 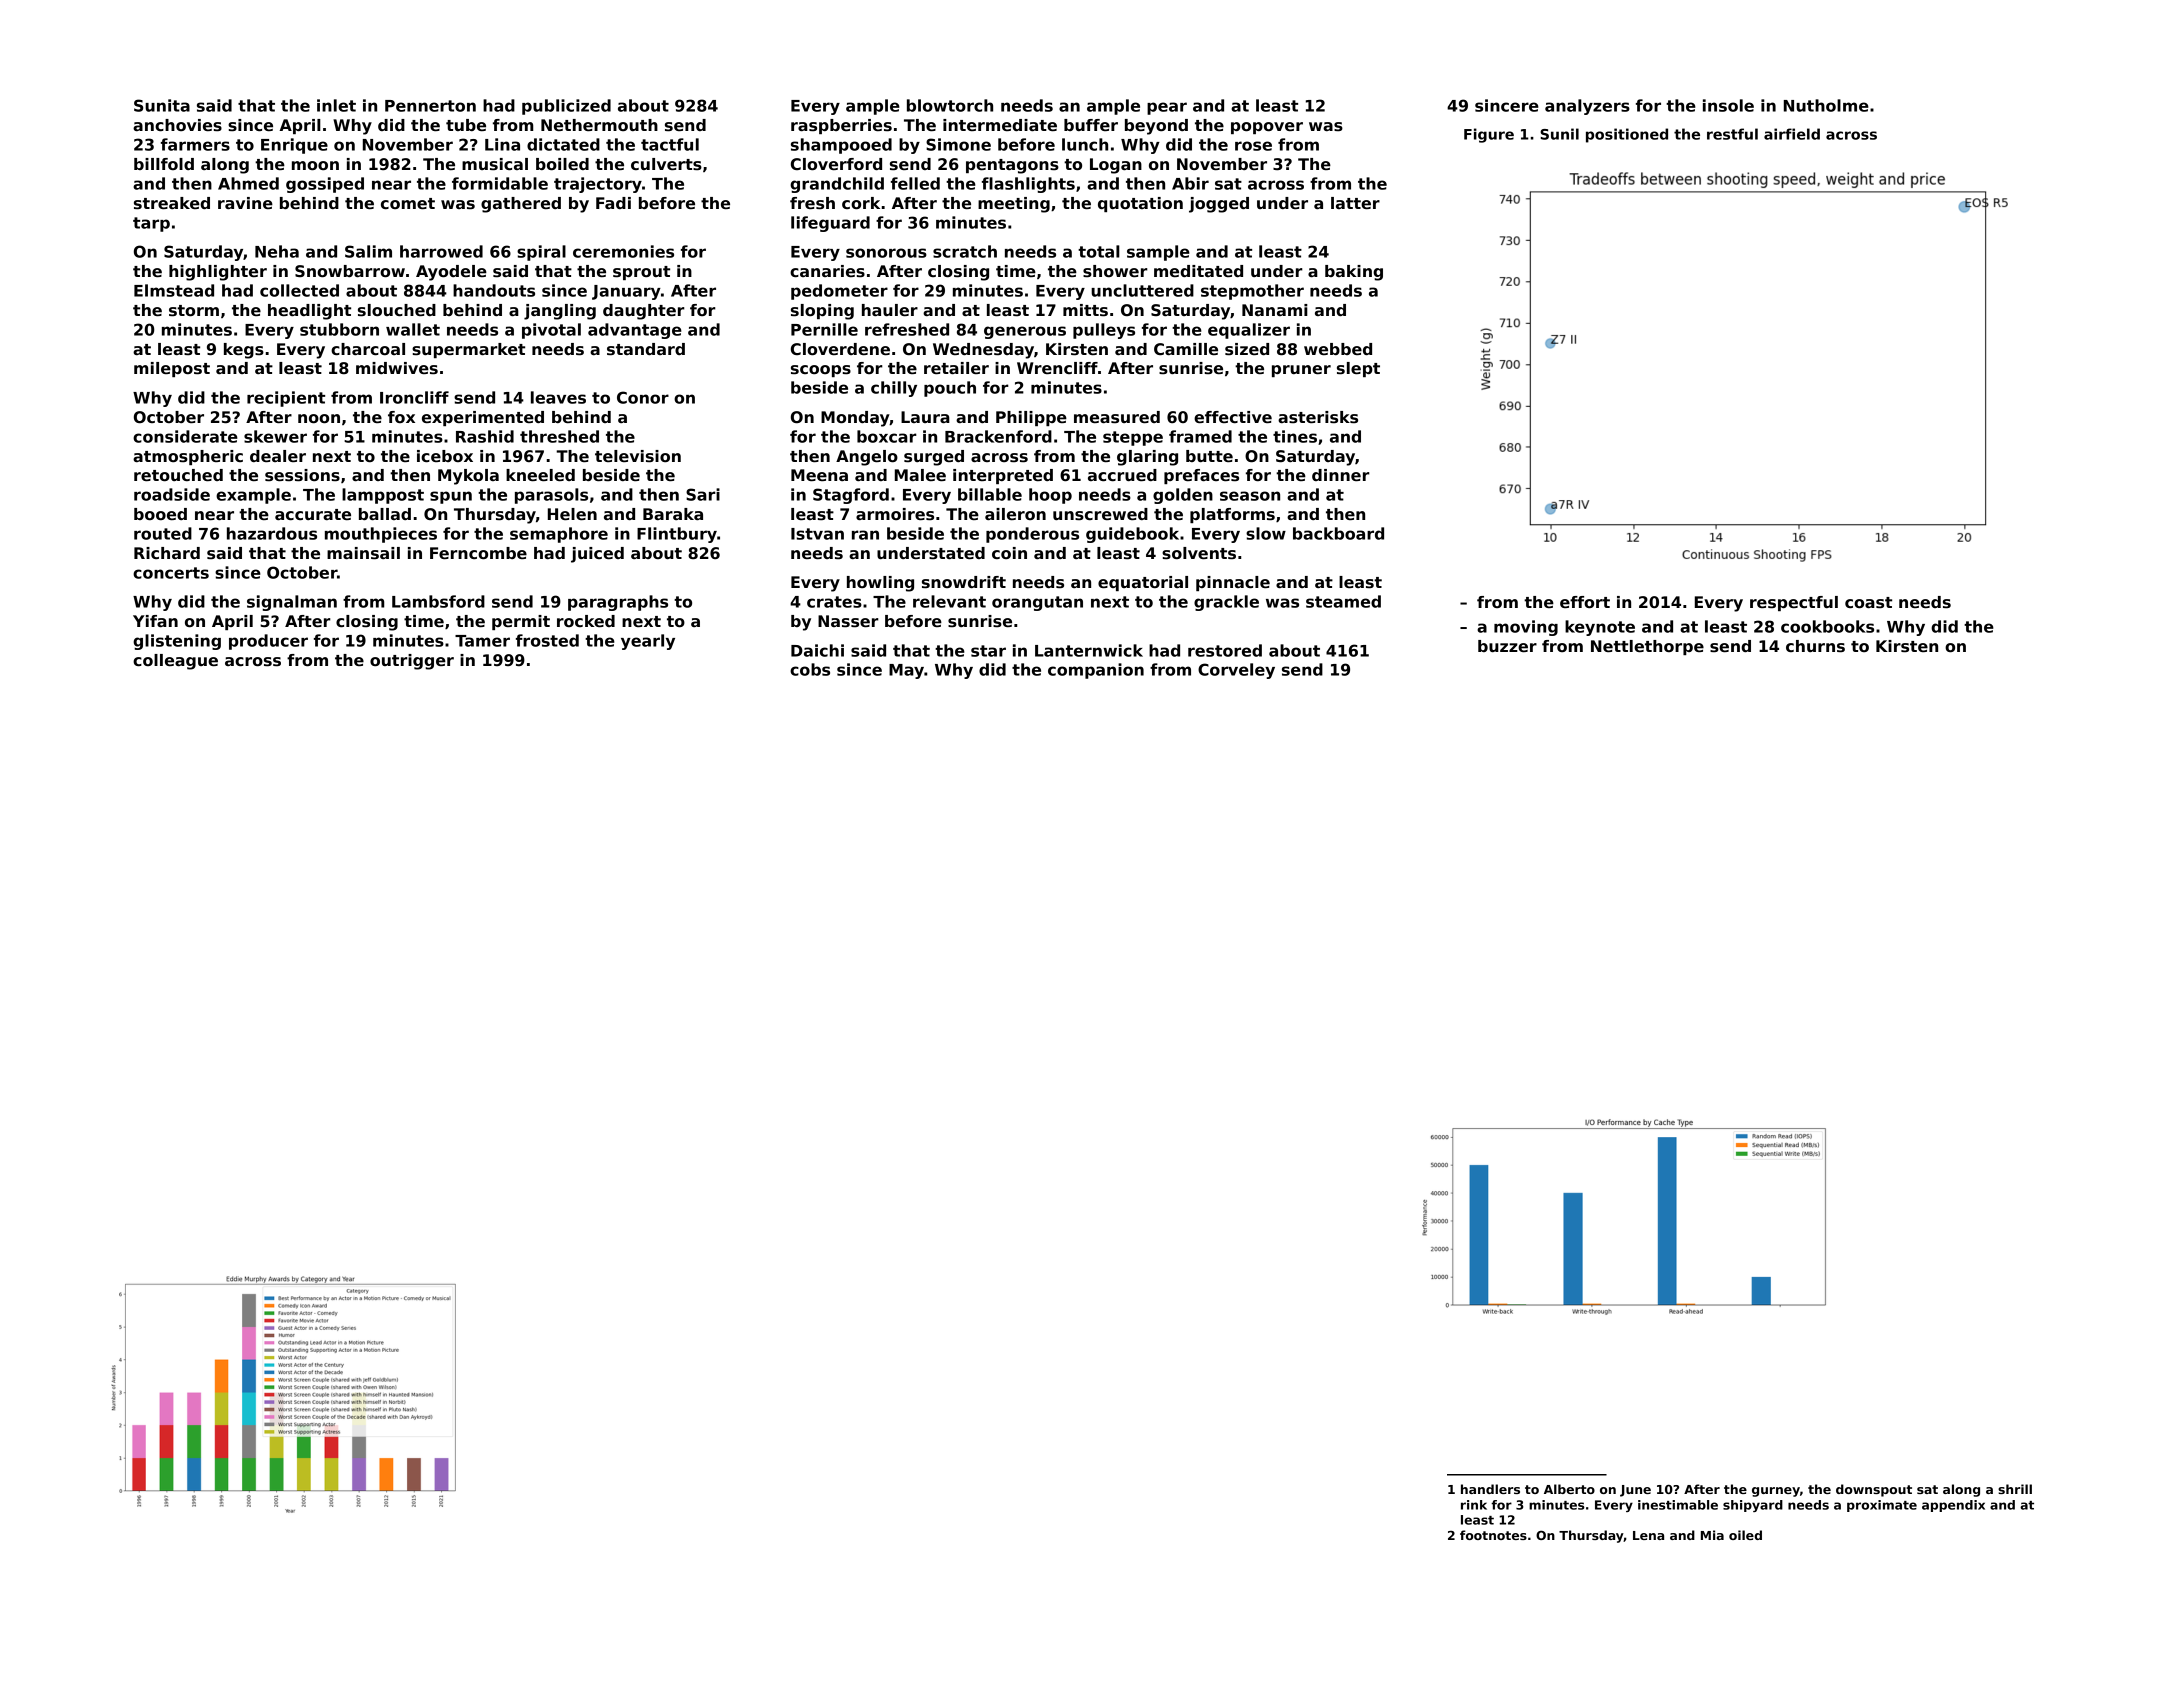 What do you see at coordinates (1167, 108) in the image?
I see `pear` at bounding box center [1167, 108].
